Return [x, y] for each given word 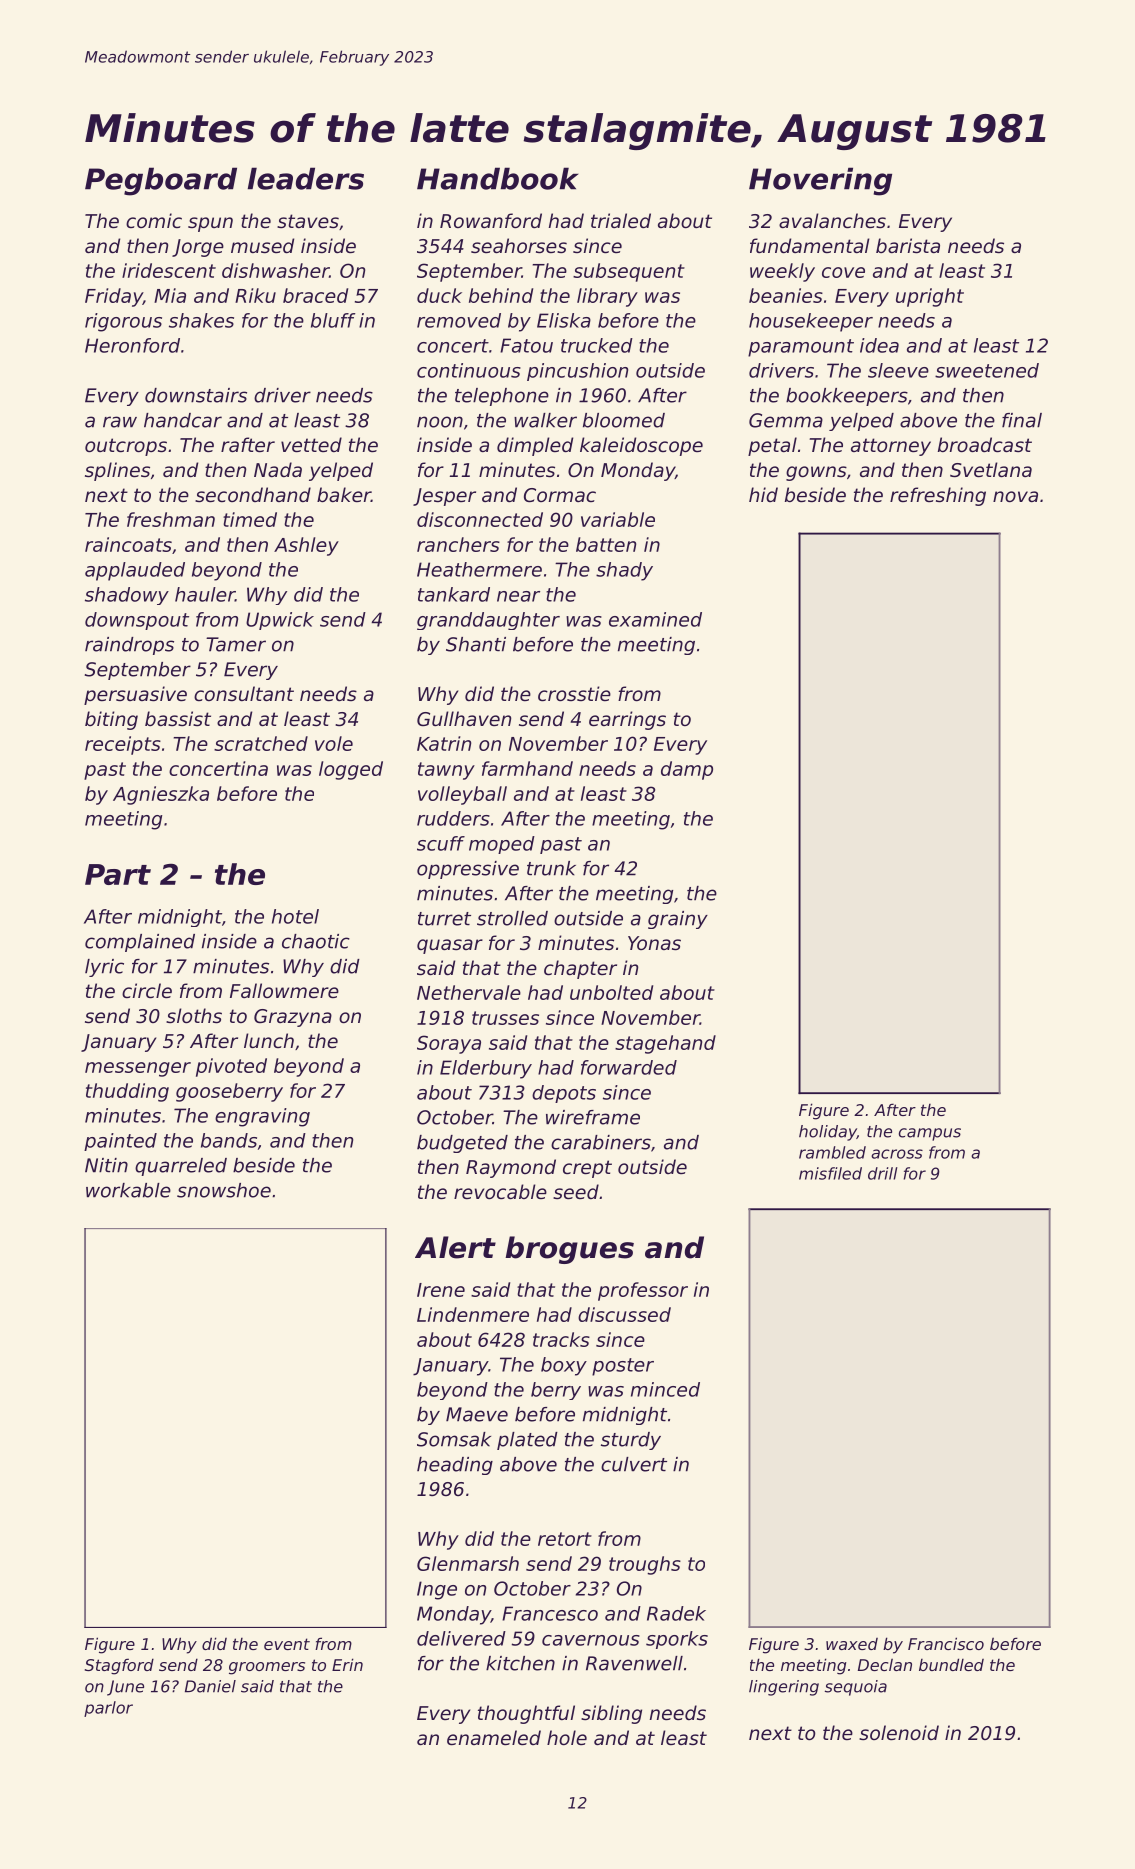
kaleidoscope [641, 446]
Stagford [119, 1666]
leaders [306, 178]
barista [908, 245]
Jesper [444, 497]
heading [455, 1466]
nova [1015, 496]
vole [334, 743]
